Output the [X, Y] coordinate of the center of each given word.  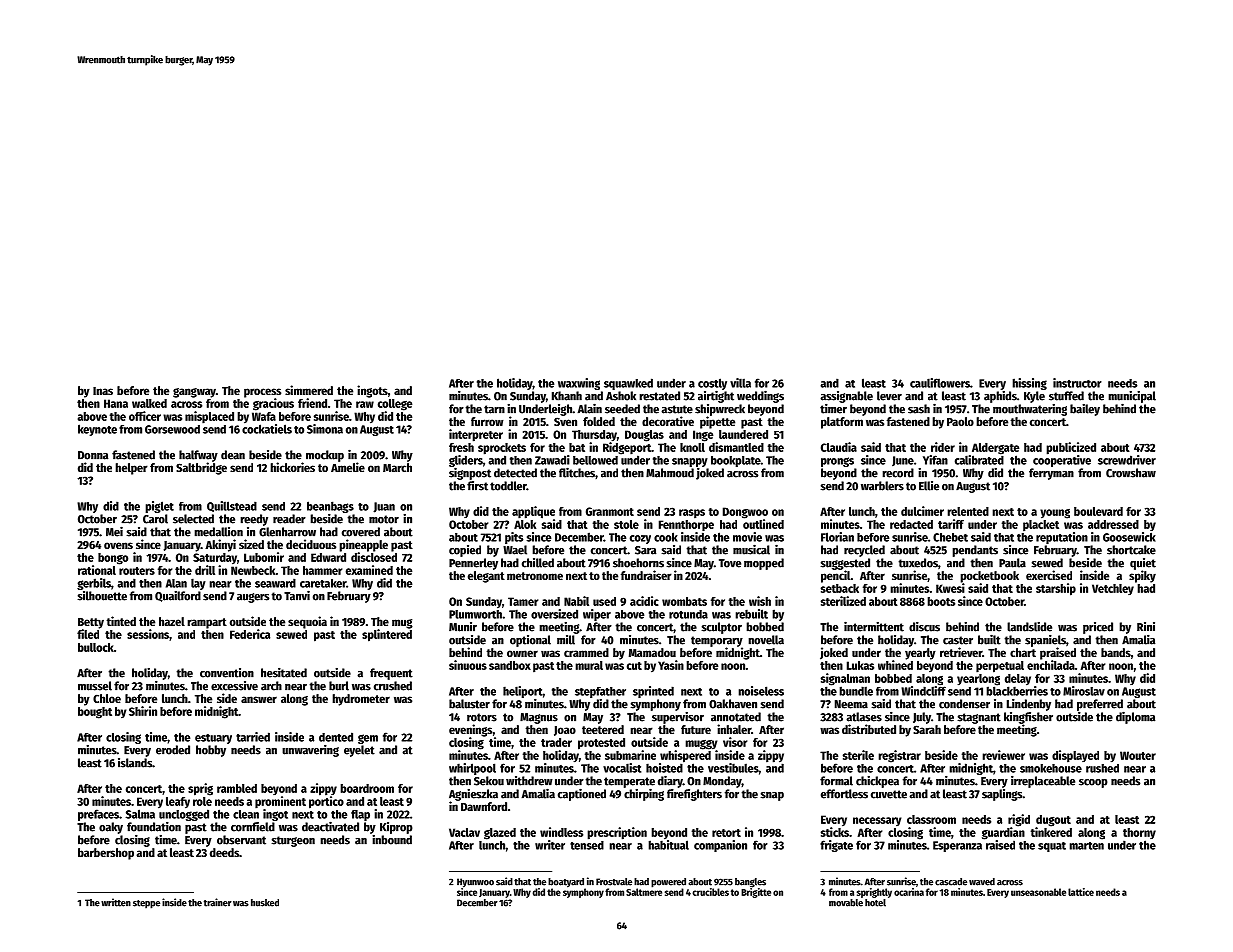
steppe [146, 904]
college [395, 405]
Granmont [610, 511]
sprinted [653, 692]
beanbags [330, 507]
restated [659, 396]
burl [339, 686]
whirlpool [472, 769]
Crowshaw [1131, 473]
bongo [113, 559]
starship [1056, 589]
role [202, 801]
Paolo [960, 421]
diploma [1135, 717]
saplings [1002, 795]
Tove [730, 563]
